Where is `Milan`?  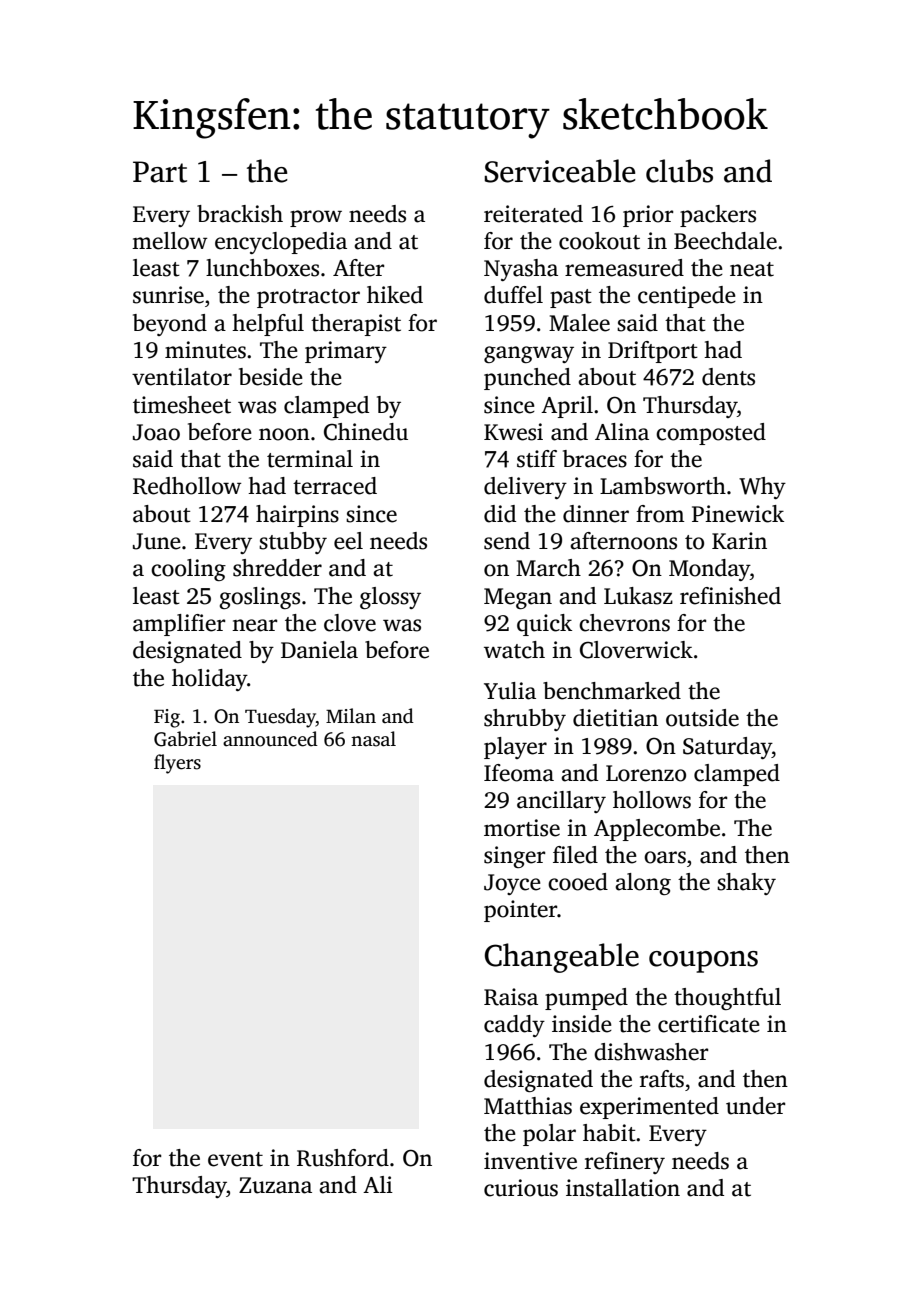
Milan is located at coordinates (351, 716).
